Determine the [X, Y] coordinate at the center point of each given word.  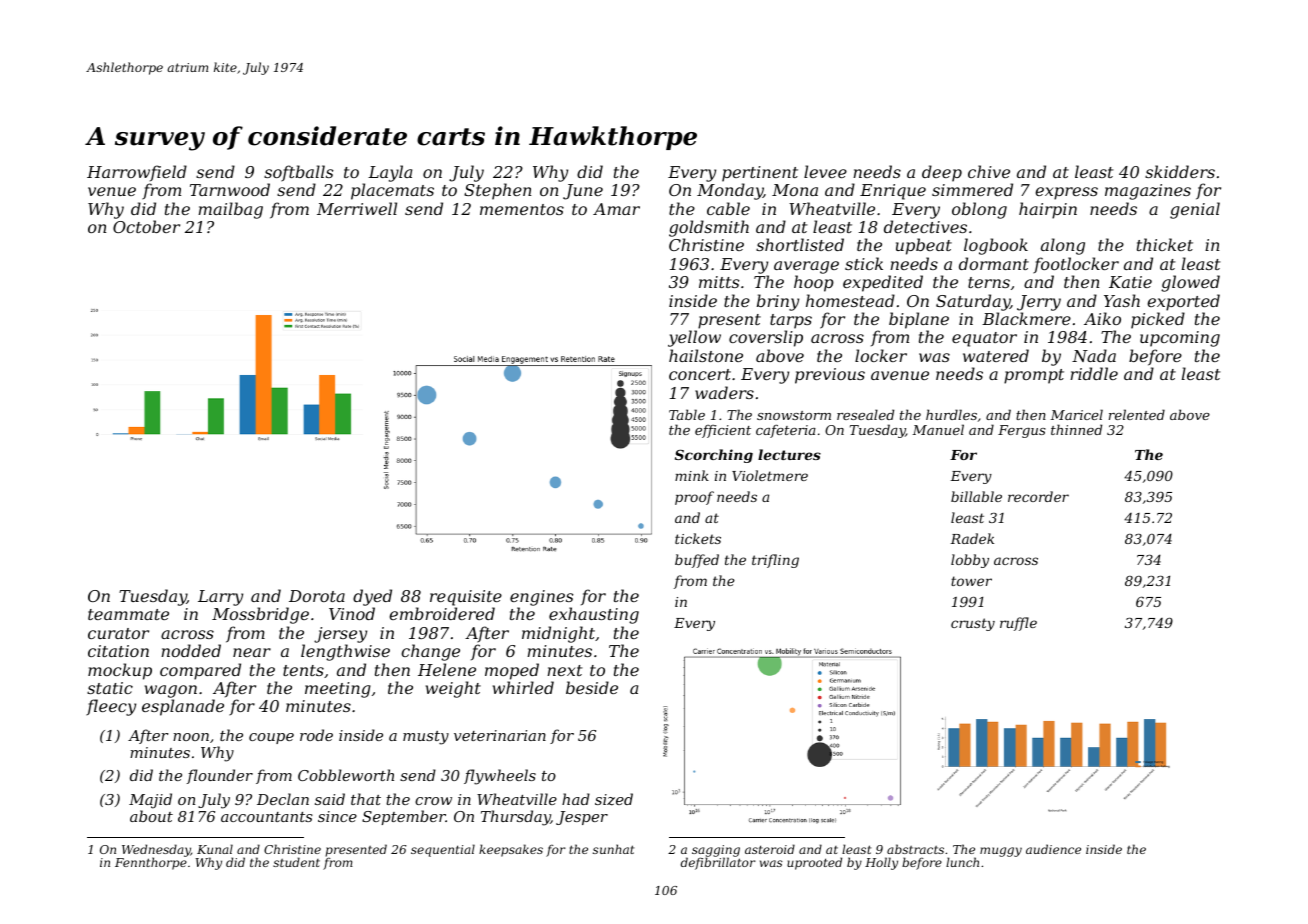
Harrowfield [137, 173]
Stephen [497, 191]
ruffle [1018, 624]
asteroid [770, 849]
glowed [1190, 283]
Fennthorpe [151, 864]
